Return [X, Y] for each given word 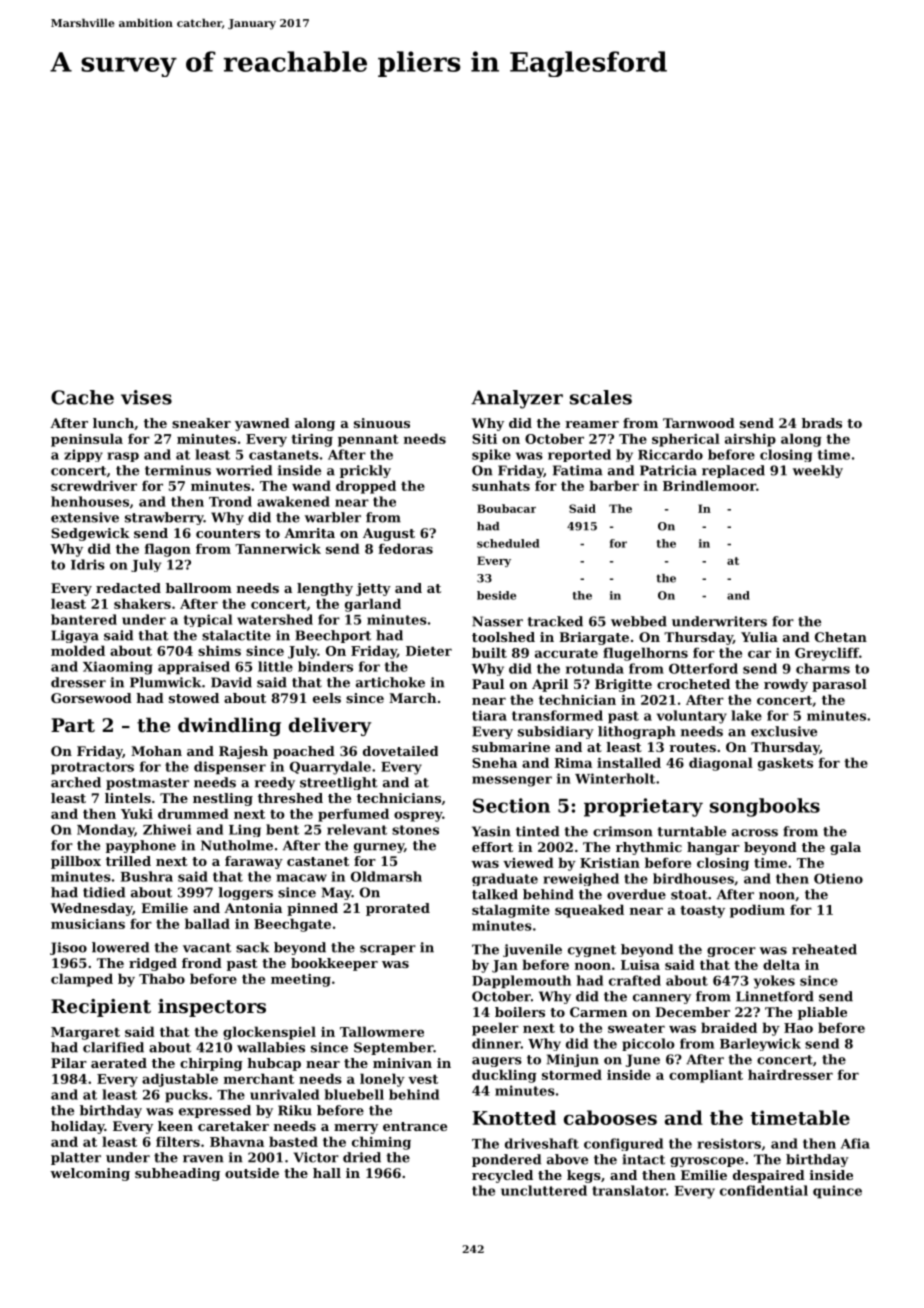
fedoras [406, 548]
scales [601, 397]
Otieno [838, 878]
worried [244, 470]
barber [614, 485]
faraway [254, 862]
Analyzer [517, 399]
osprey [418, 816]
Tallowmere [382, 1031]
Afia [855, 1143]
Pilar [69, 1063]
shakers [142, 603]
